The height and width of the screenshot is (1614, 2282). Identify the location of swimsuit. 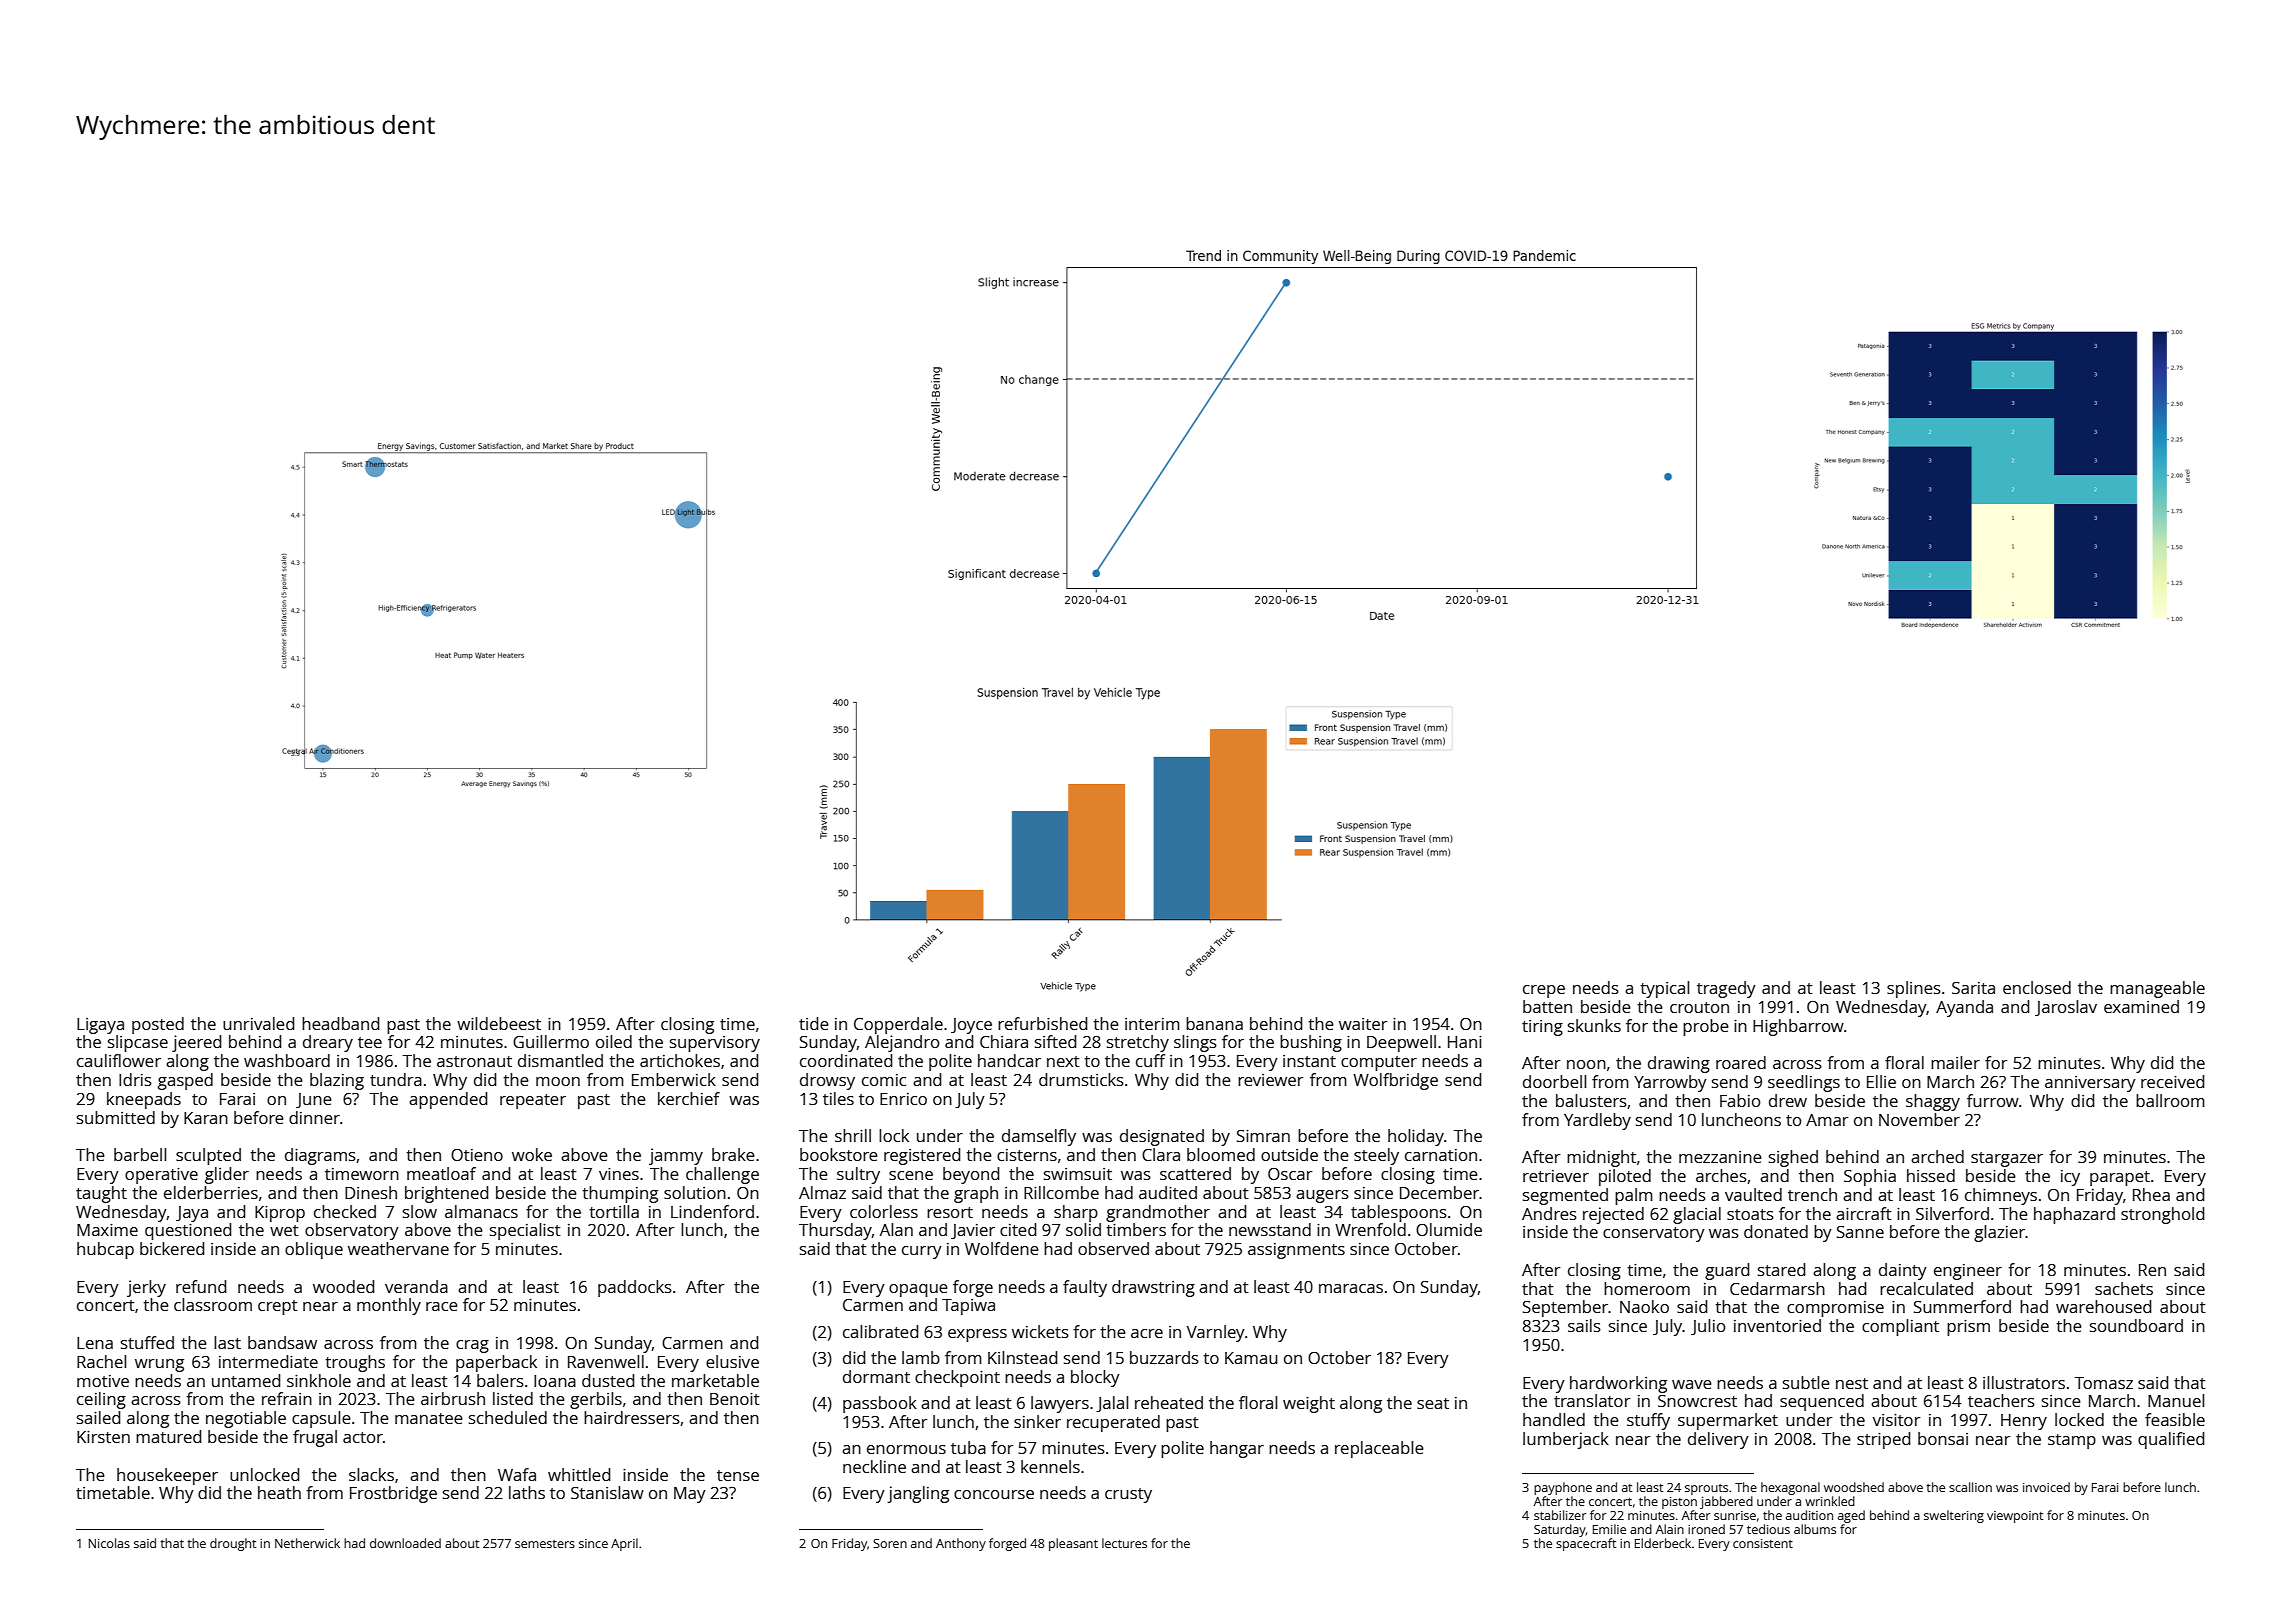
(1078, 1174).
